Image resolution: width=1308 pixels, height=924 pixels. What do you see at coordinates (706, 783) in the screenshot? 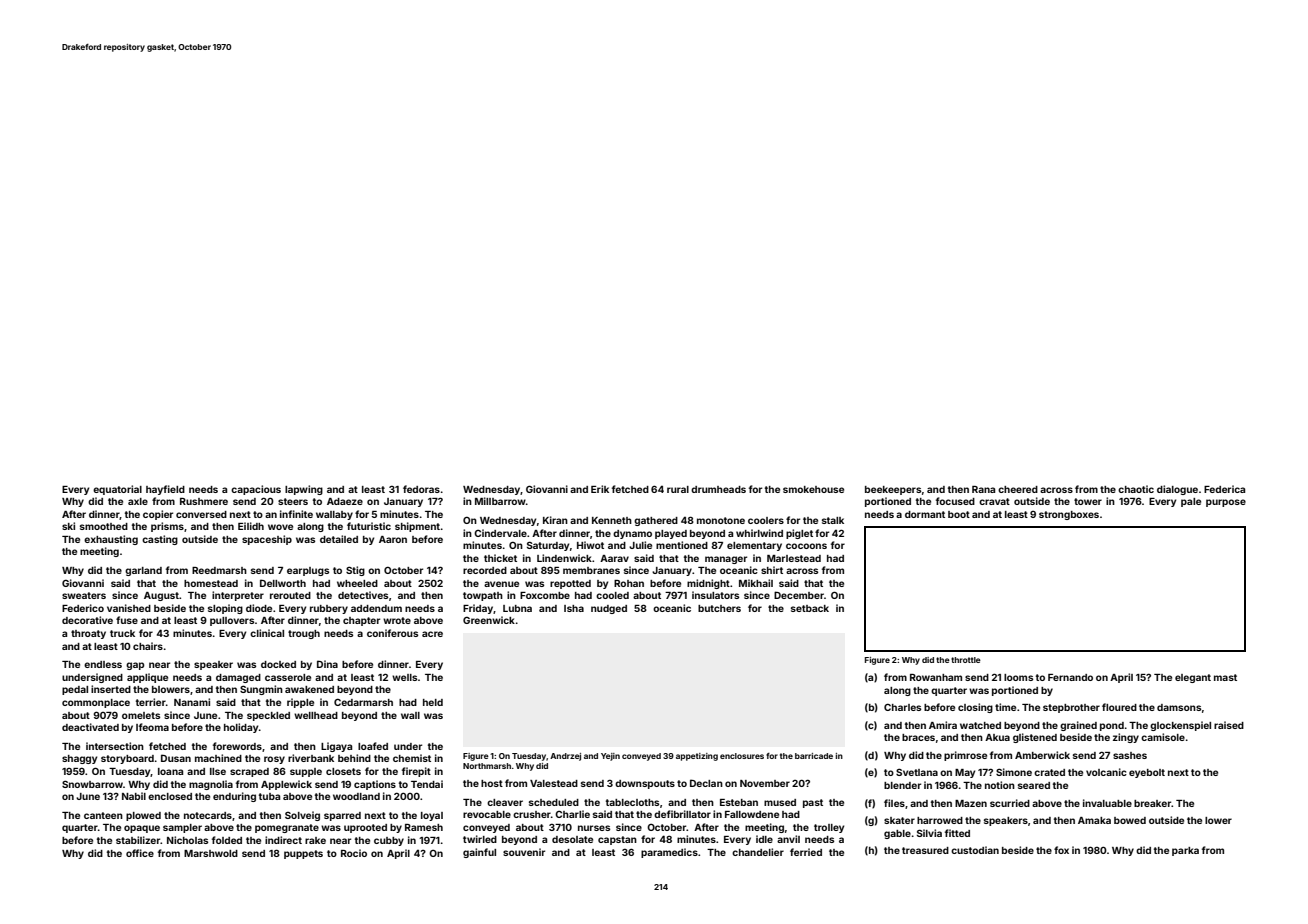
I see `Declan` at bounding box center [706, 783].
